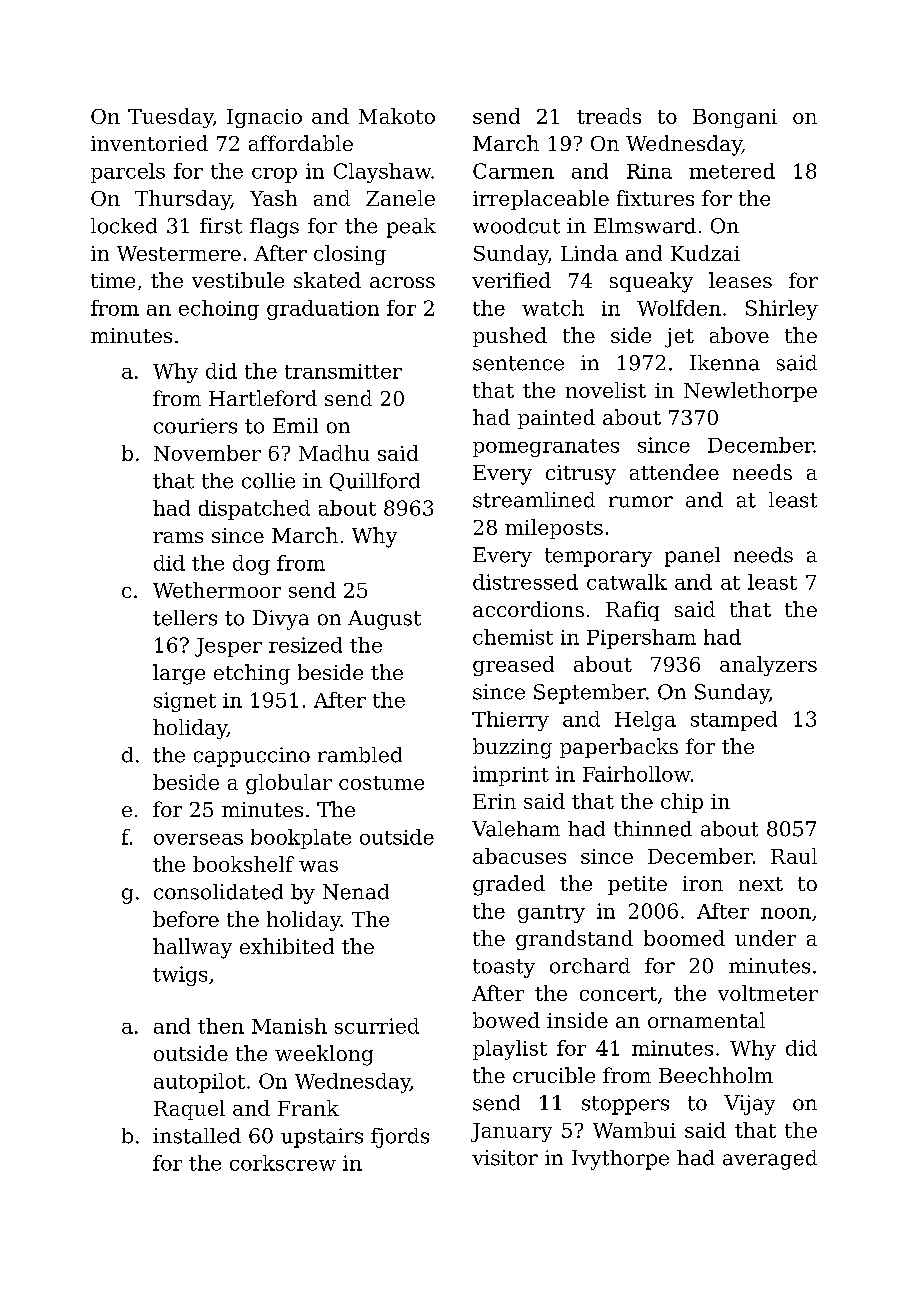 This image has width=908, height=1316. What do you see at coordinates (185, 618) in the image?
I see `tellers` at bounding box center [185, 618].
